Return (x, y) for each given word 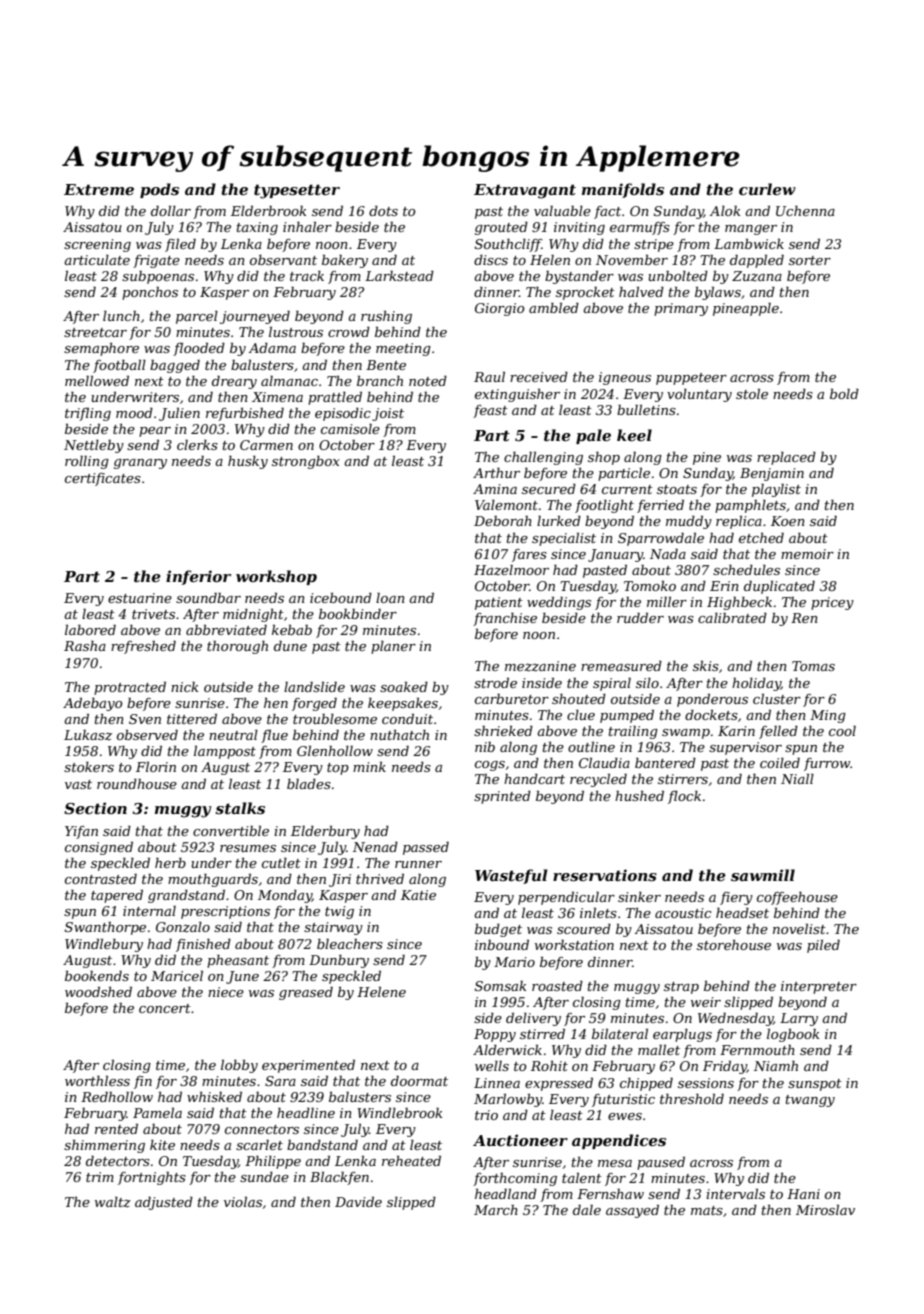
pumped (627, 716)
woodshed (98, 992)
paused (661, 1163)
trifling (88, 414)
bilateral (620, 1034)
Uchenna (805, 211)
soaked (404, 687)
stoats (677, 489)
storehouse (734, 945)
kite (162, 1145)
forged (314, 704)
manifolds (623, 190)
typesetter (297, 191)
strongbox (306, 462)
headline (306, 1113)
